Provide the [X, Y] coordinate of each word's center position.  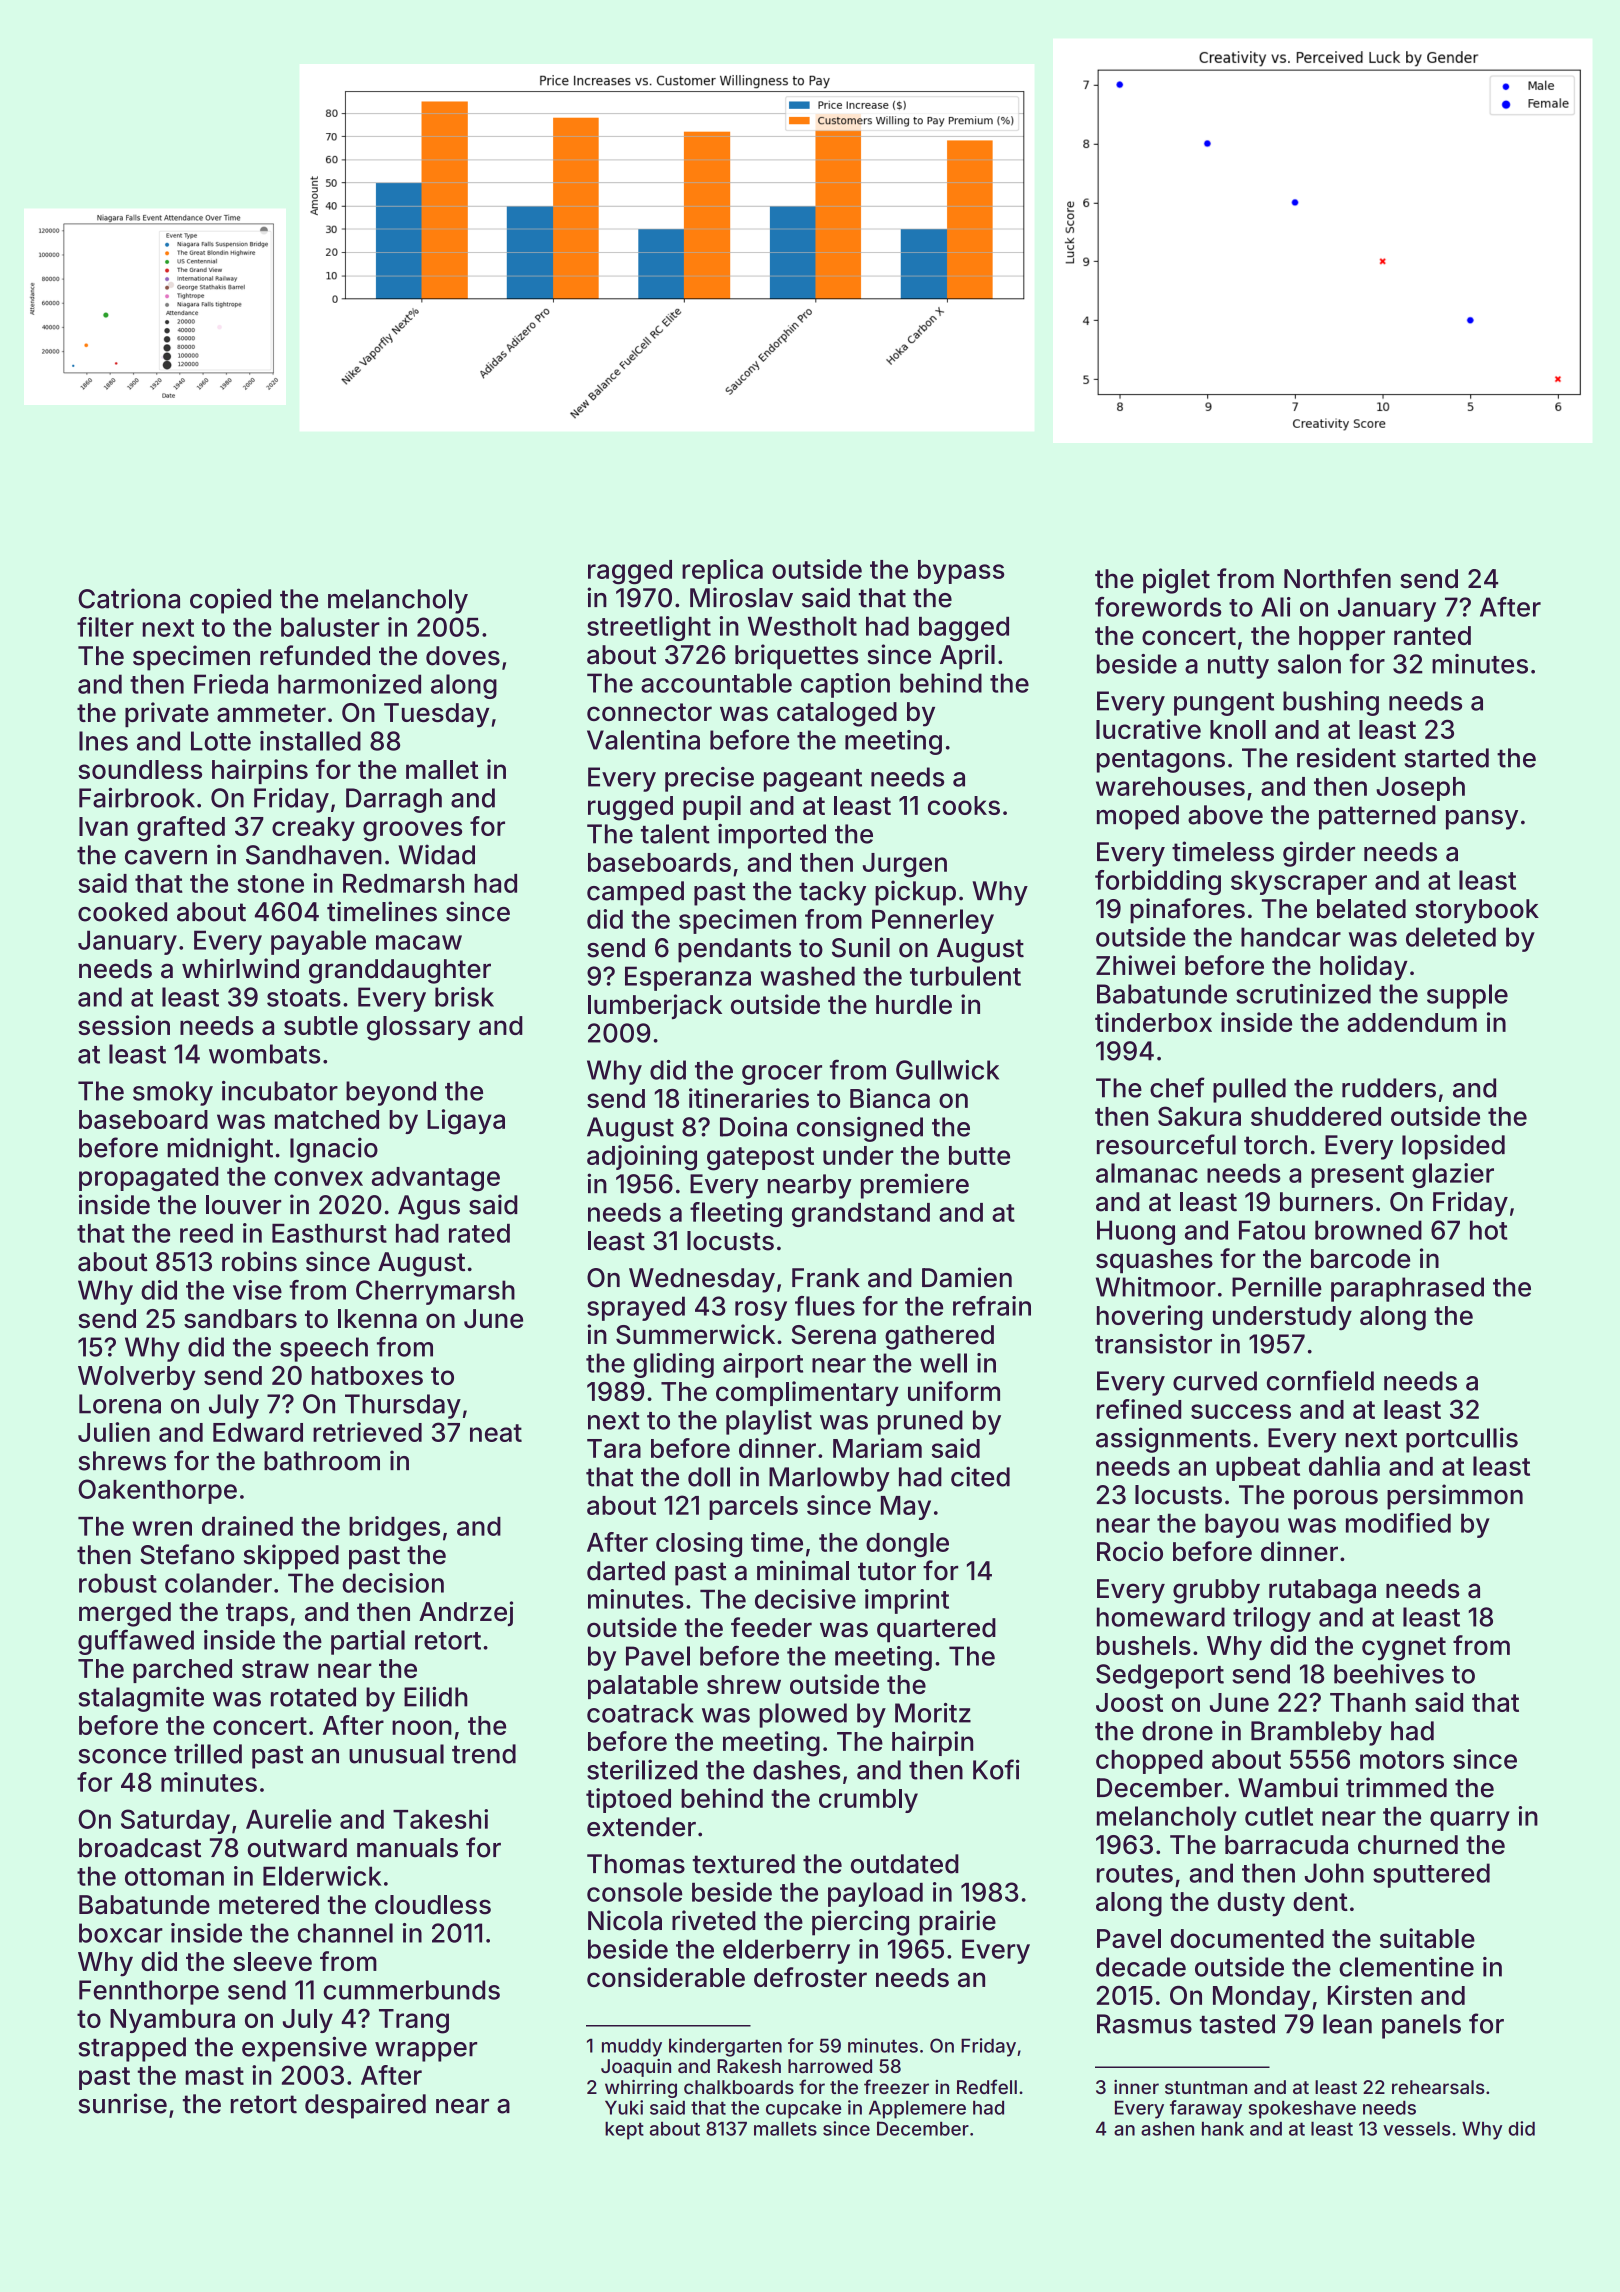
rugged [630, 808]
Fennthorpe [149, 1992]
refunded [315, 655]
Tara [614, 1448]
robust [118, 1583]
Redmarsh [403, 883]
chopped [1149, 1762]
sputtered [1431, 1875]
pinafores [1187, 911]
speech [324, 1349]
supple [1467, 996]
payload [875, 1894]
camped [635, 893]
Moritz [933, 1713]
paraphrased [1407, 1289]
